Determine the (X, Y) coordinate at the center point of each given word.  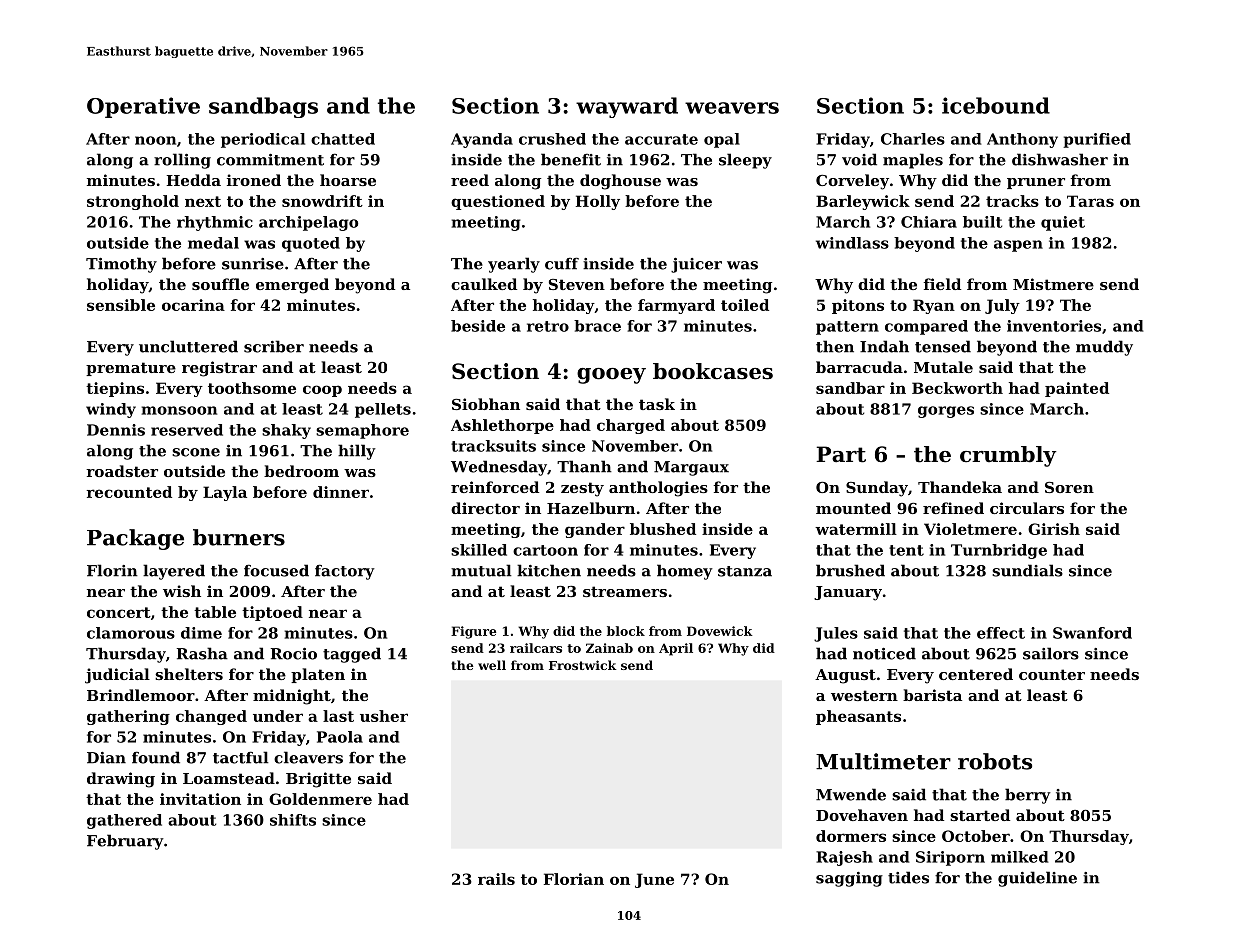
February (125, 842)
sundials (1027, 570)
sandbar (850, 388)
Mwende (851, 794)
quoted (311, 244)
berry (1028, 796)
